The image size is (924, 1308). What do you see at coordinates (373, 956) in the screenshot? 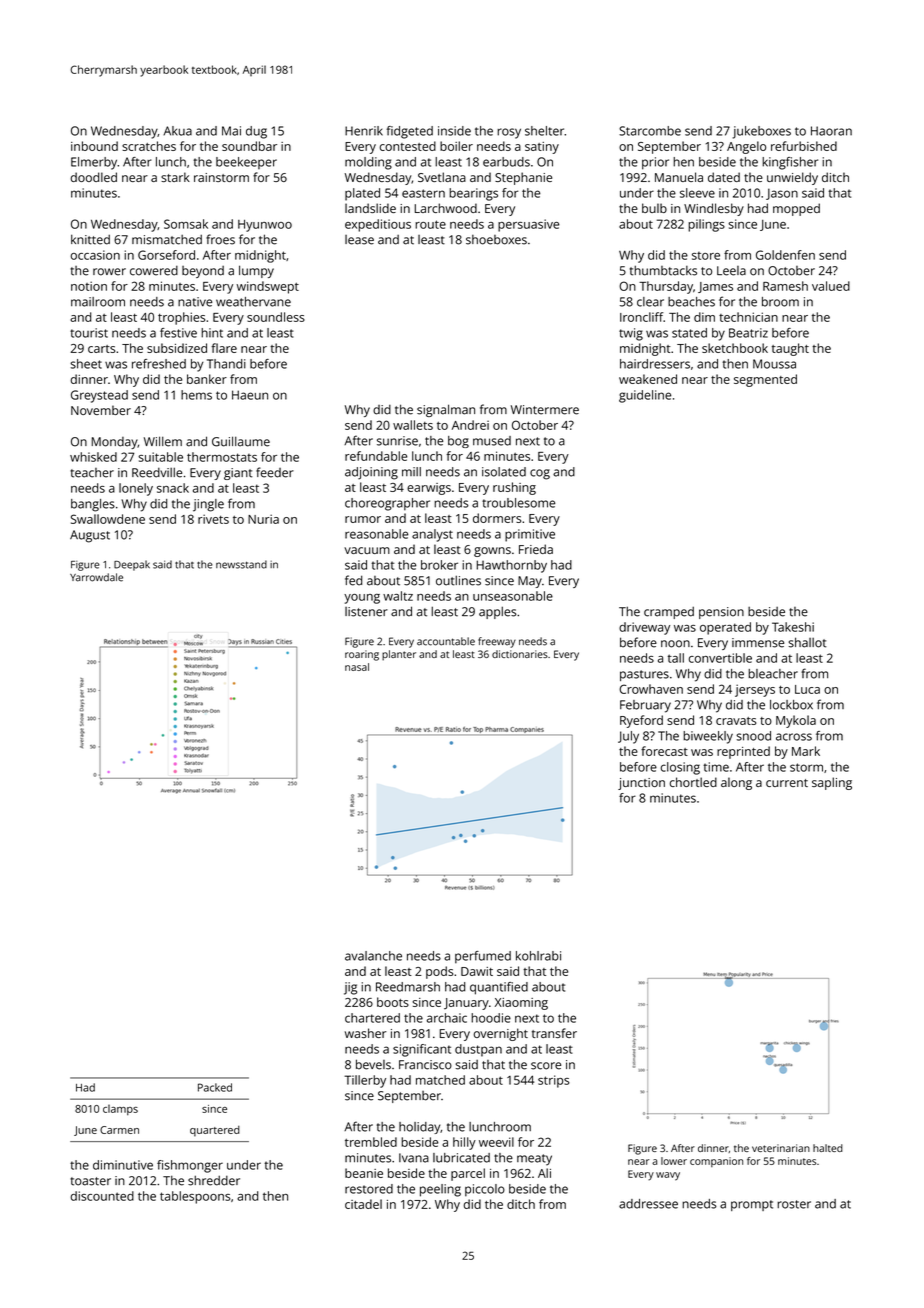
I see `avalanche` at bounding box center [373, 956].
